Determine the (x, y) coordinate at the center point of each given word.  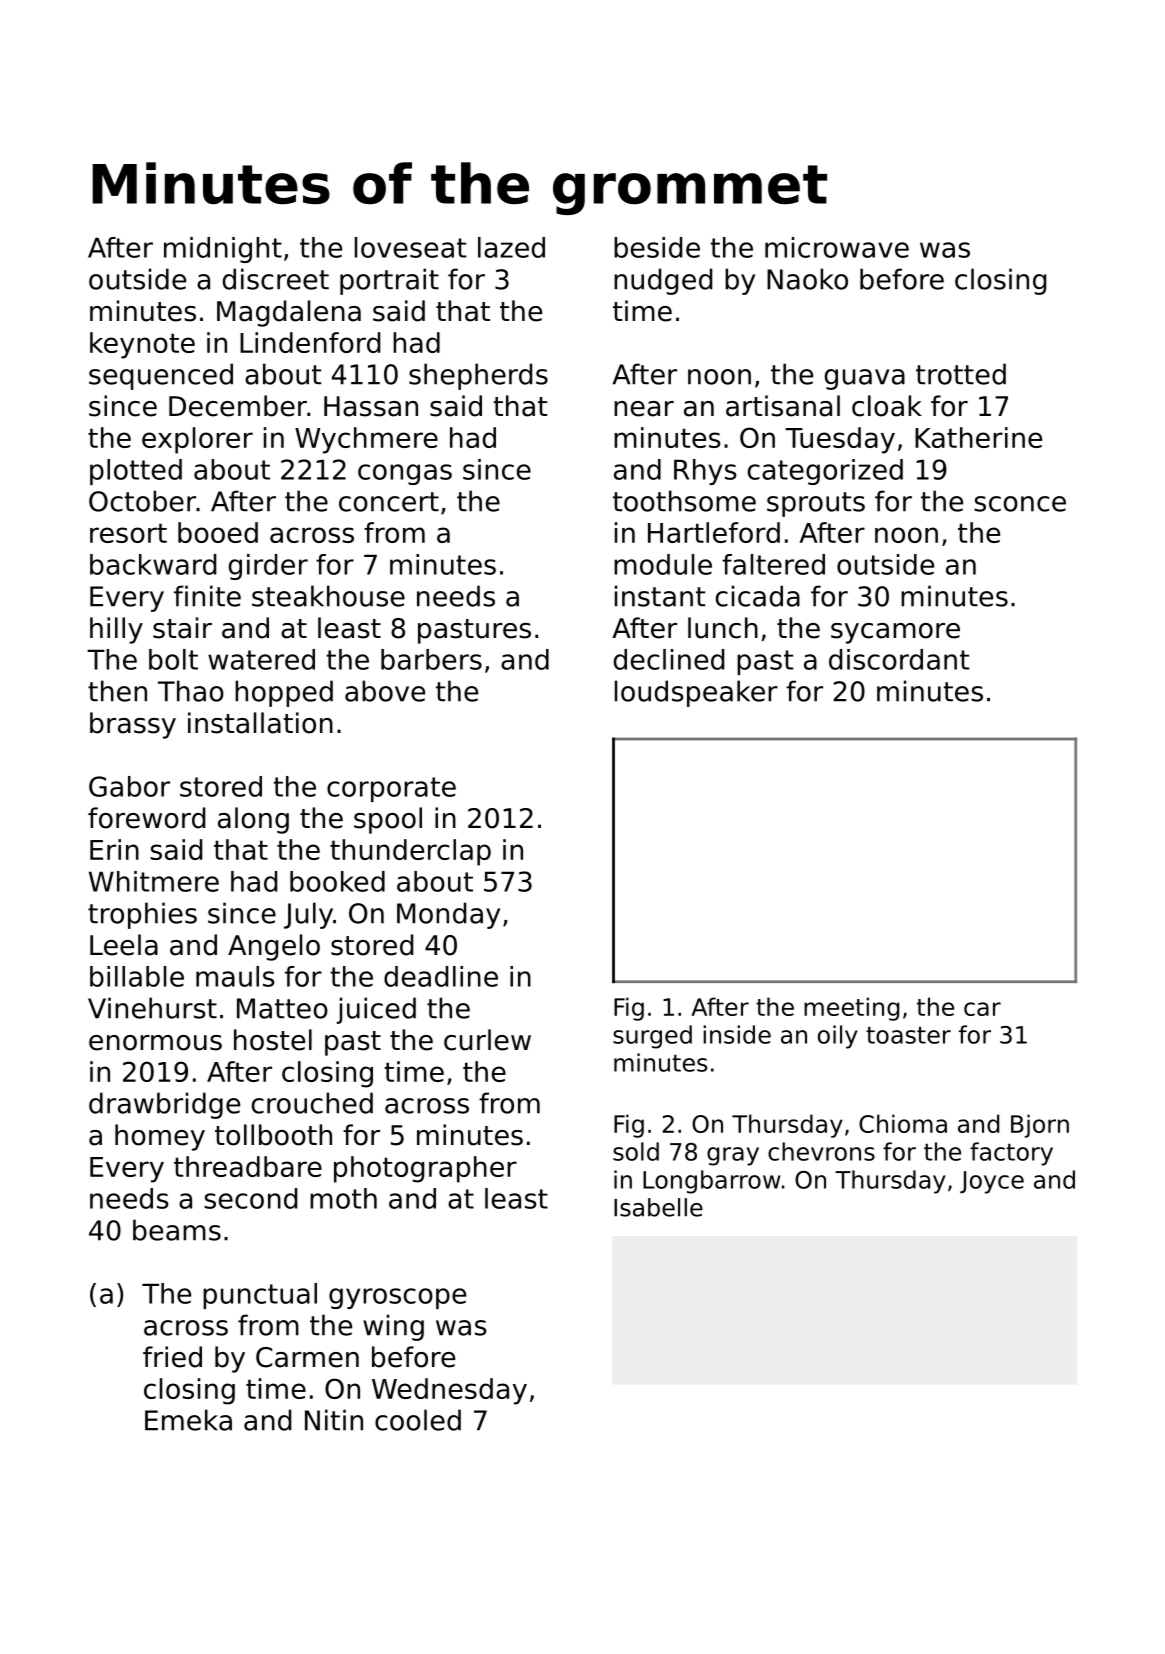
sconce (1020, 504)
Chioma (903, 1123)
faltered (773, 564)
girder (268, 567)
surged (652, 1037)
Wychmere (366, 440)
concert (389, 502)
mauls (235, 976)
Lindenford (310, 342)
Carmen (307, 1357)
